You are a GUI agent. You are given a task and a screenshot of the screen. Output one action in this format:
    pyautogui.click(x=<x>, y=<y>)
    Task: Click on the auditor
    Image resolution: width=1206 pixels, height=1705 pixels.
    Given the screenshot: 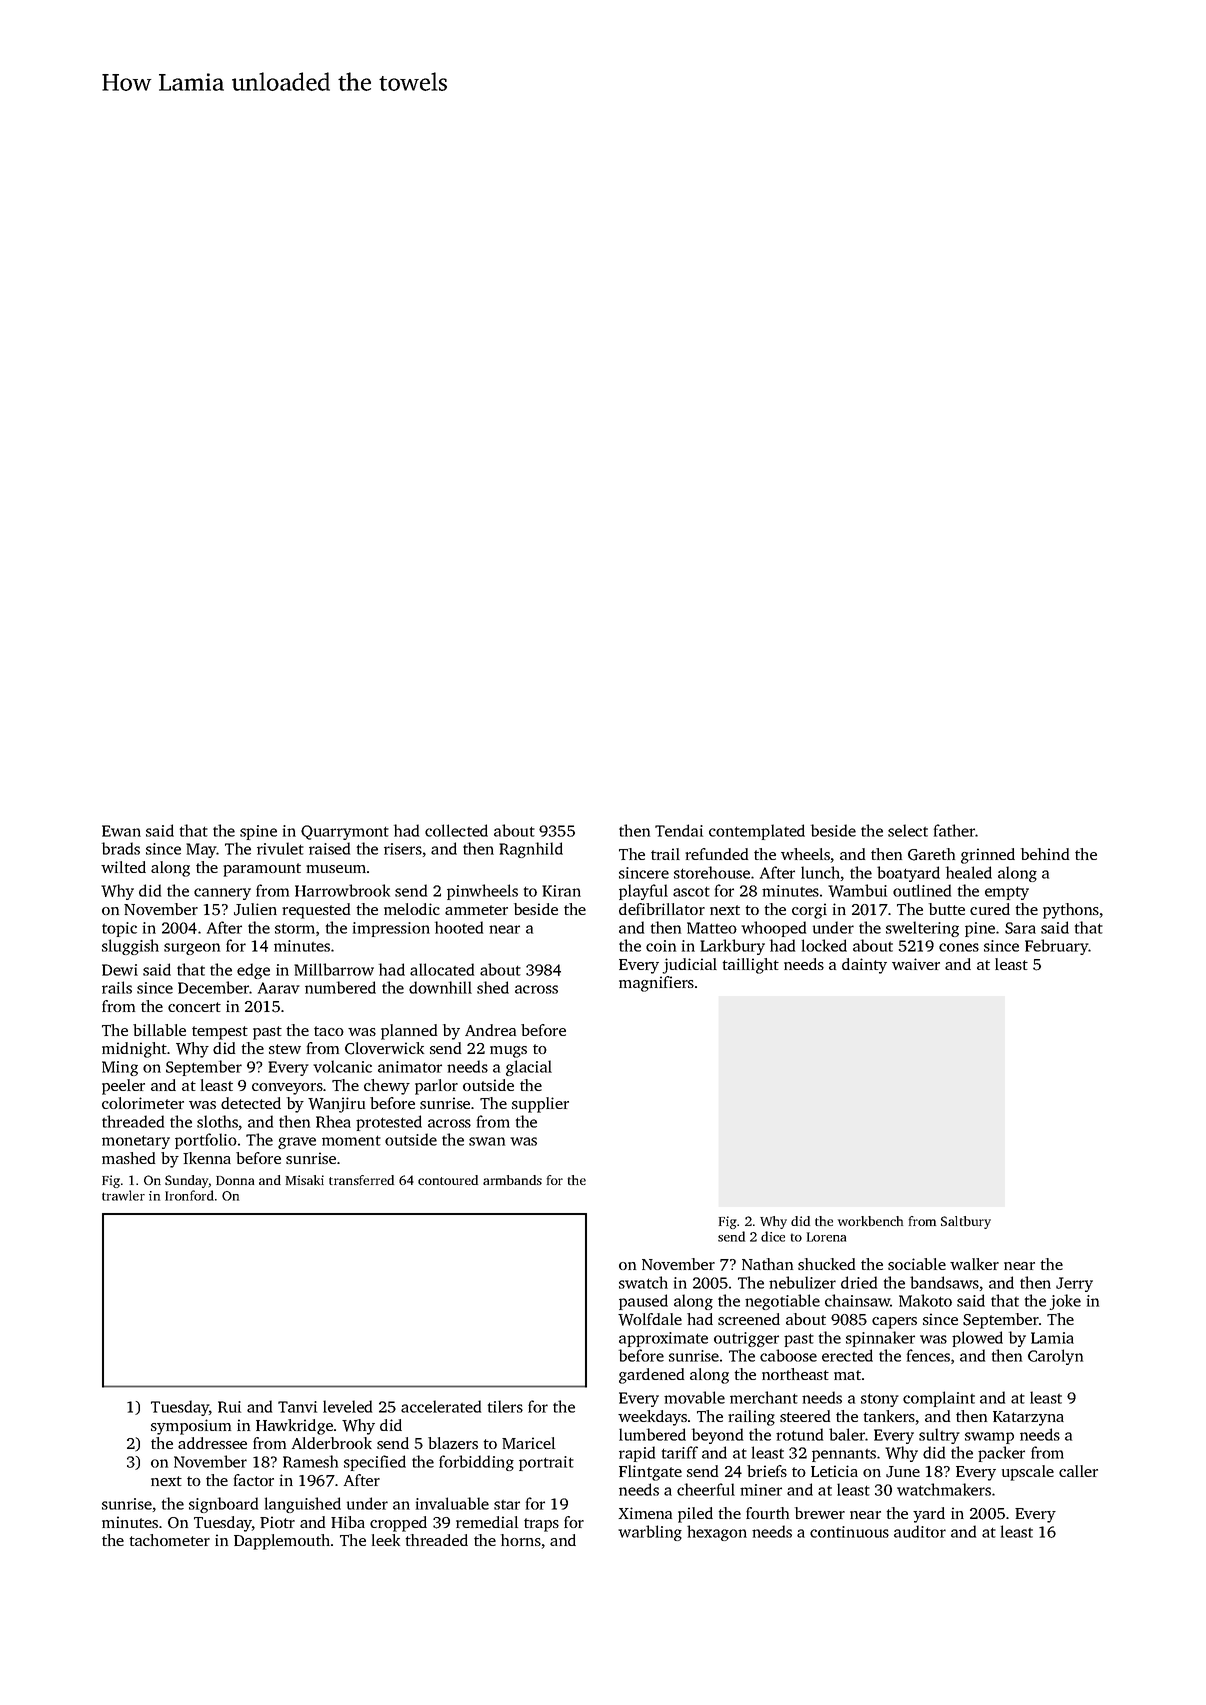 What is the action you would take?
    pyautogui.click(x=920, y=1531)
